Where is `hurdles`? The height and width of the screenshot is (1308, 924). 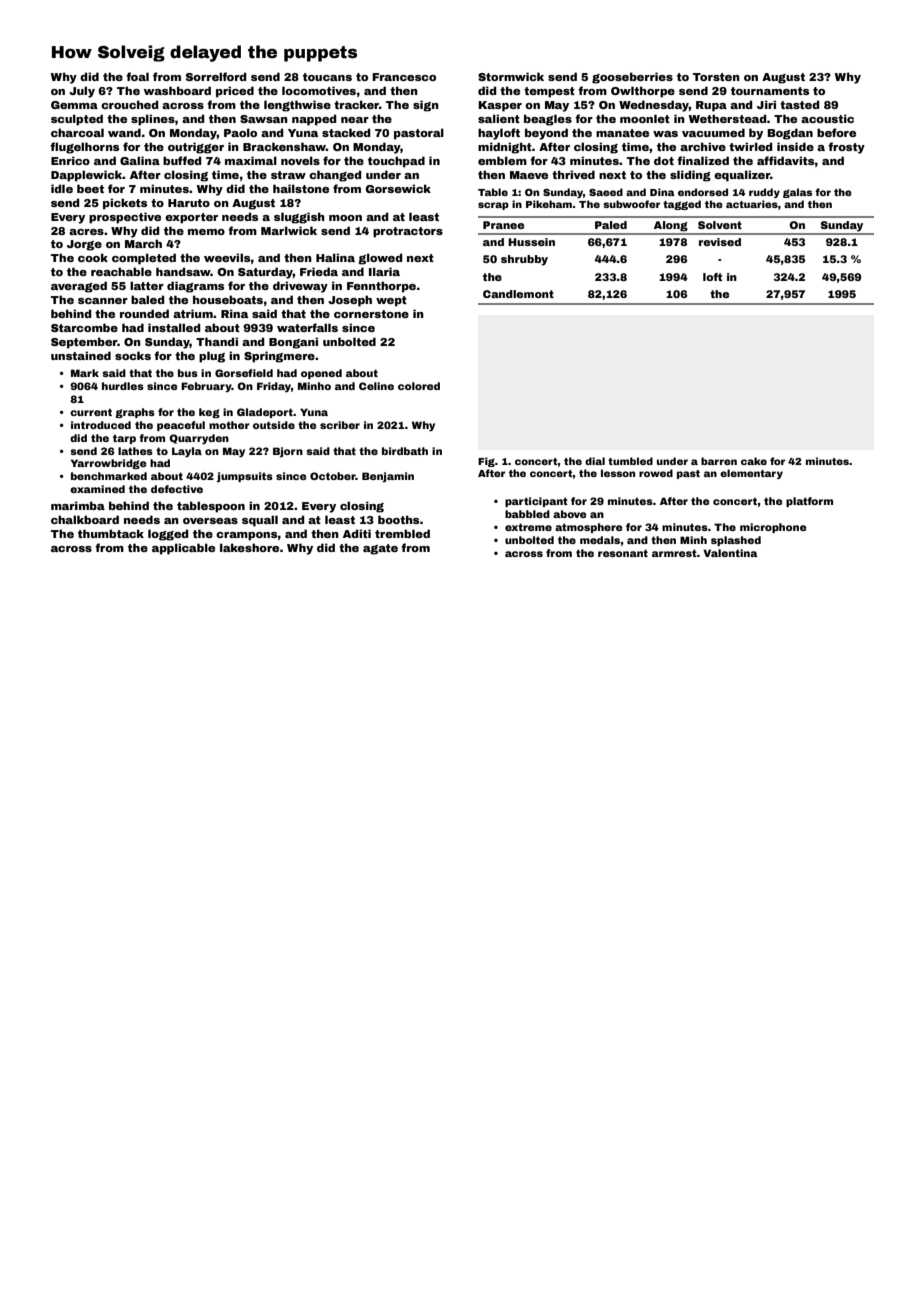 hurdles is located at coordinates (123, 386).
